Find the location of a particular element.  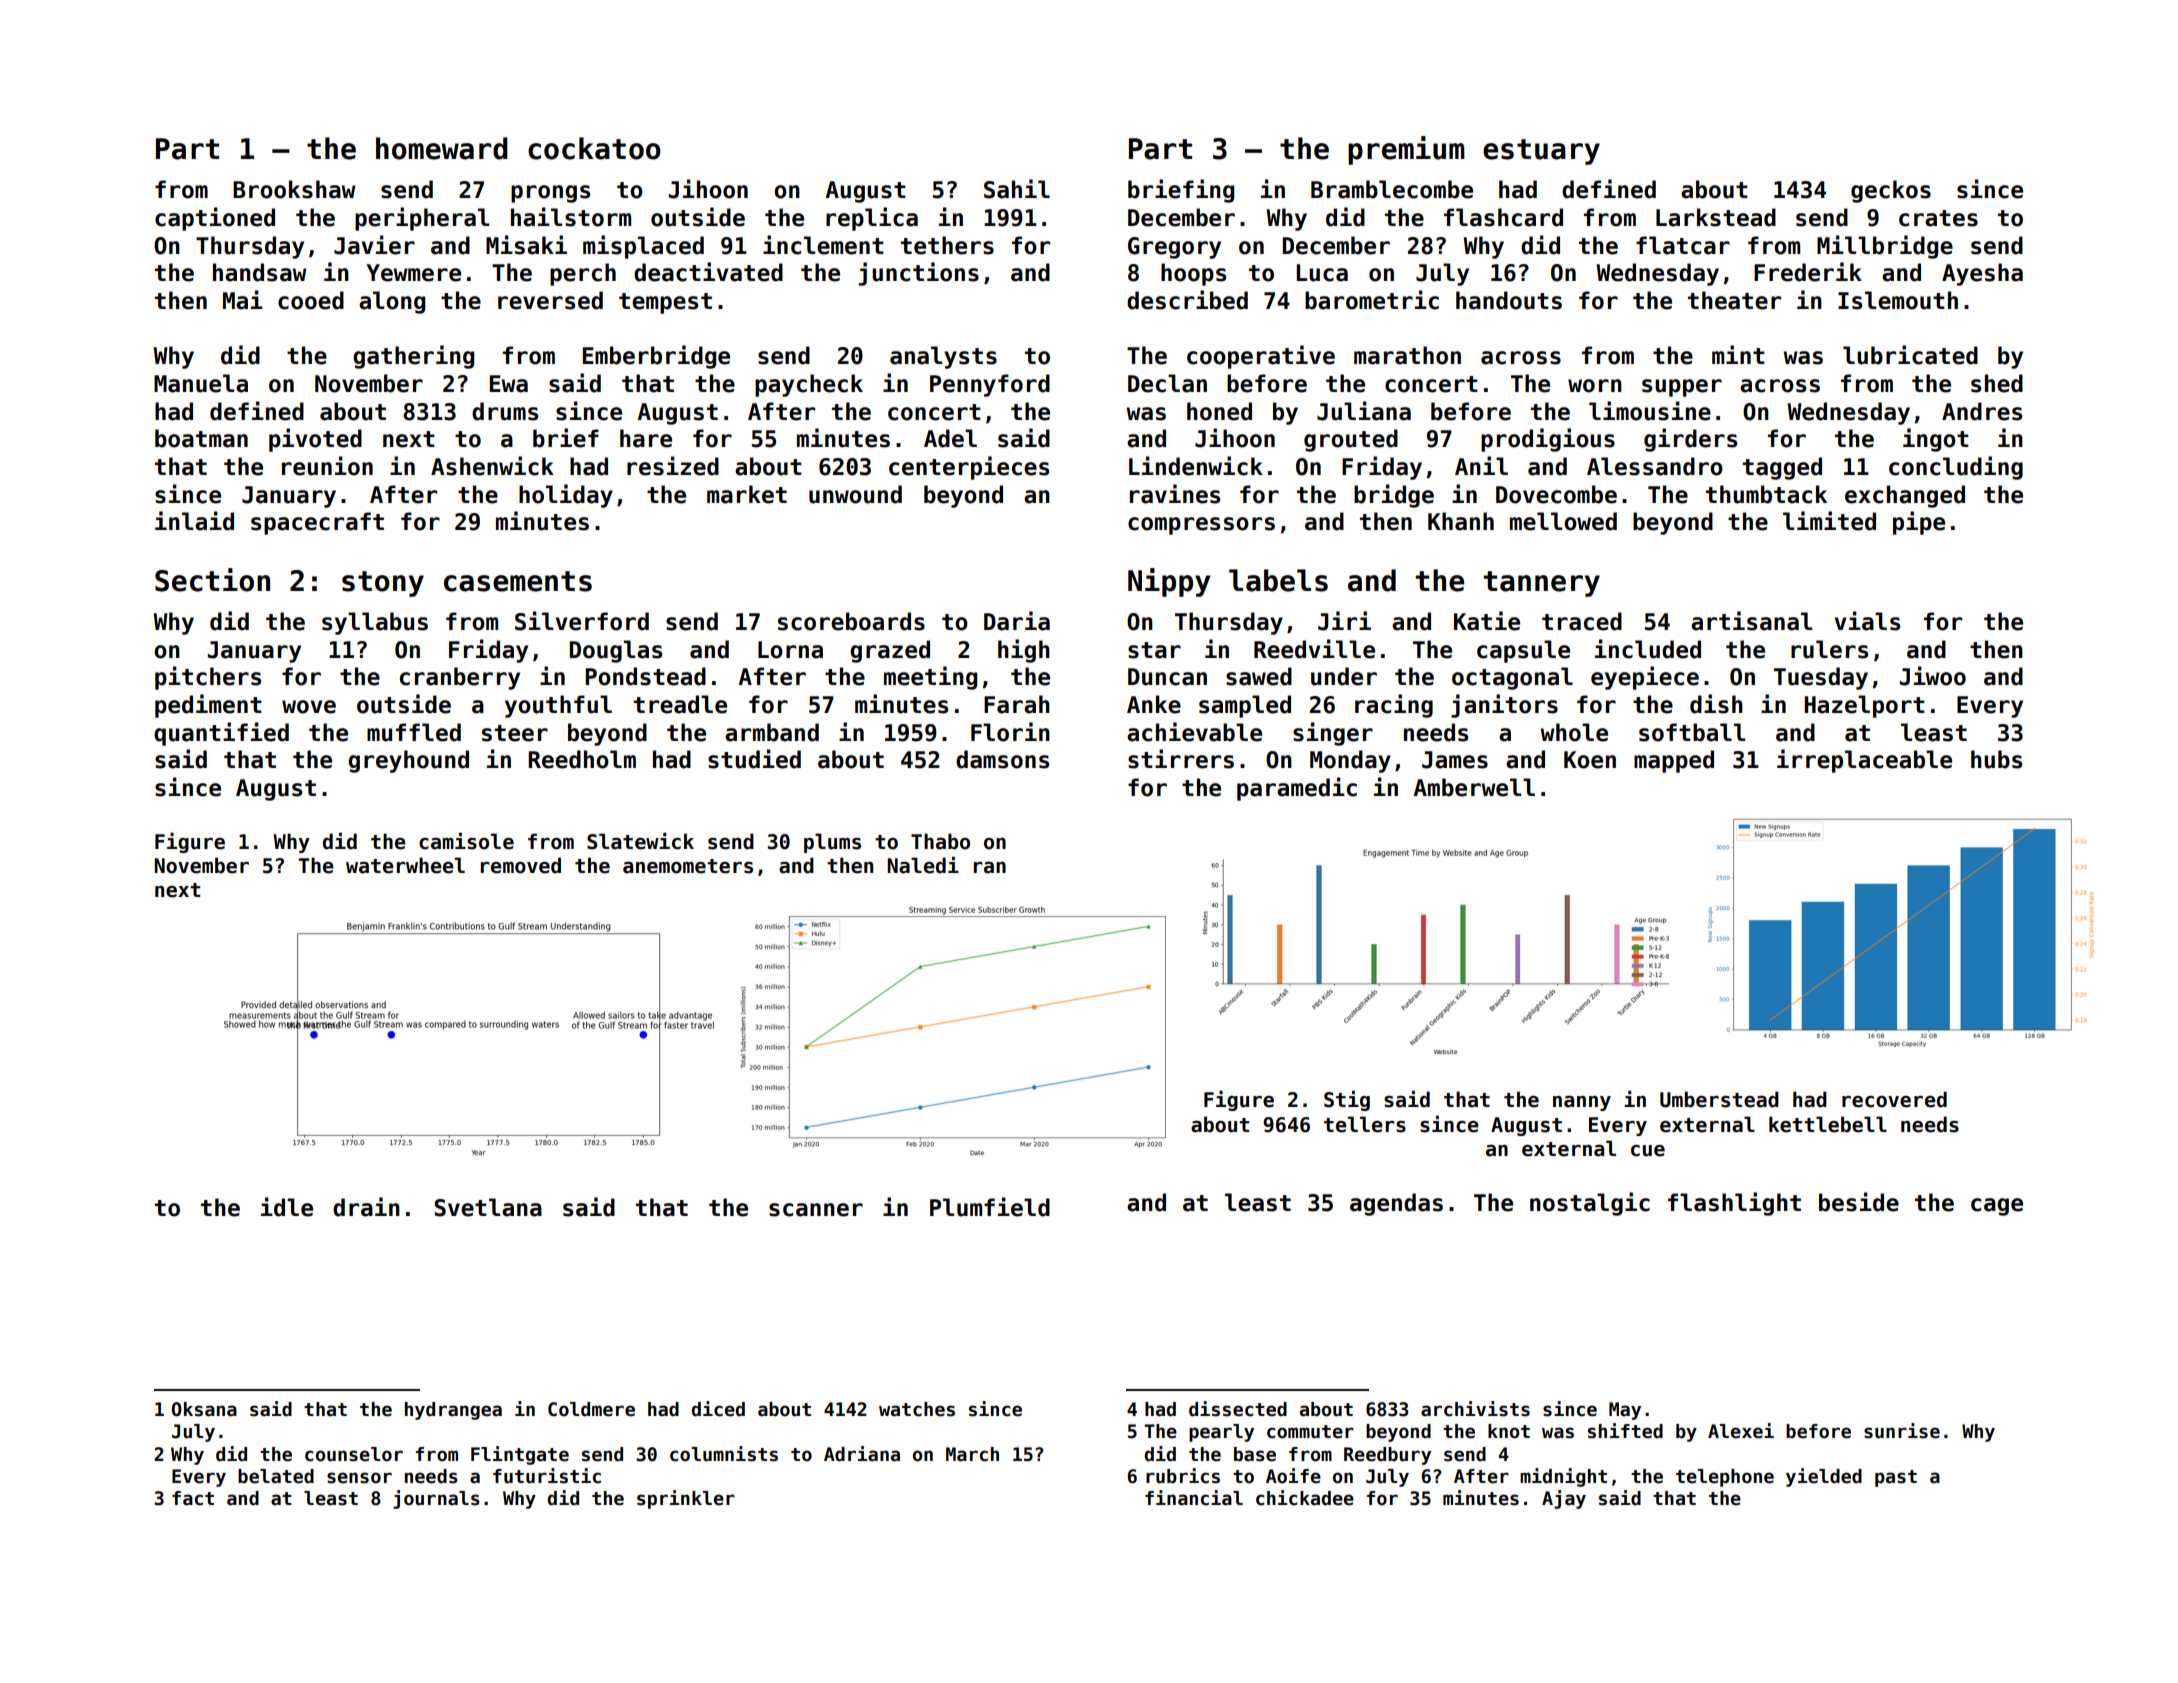

Misaki is located at coordinates (526, 245).
